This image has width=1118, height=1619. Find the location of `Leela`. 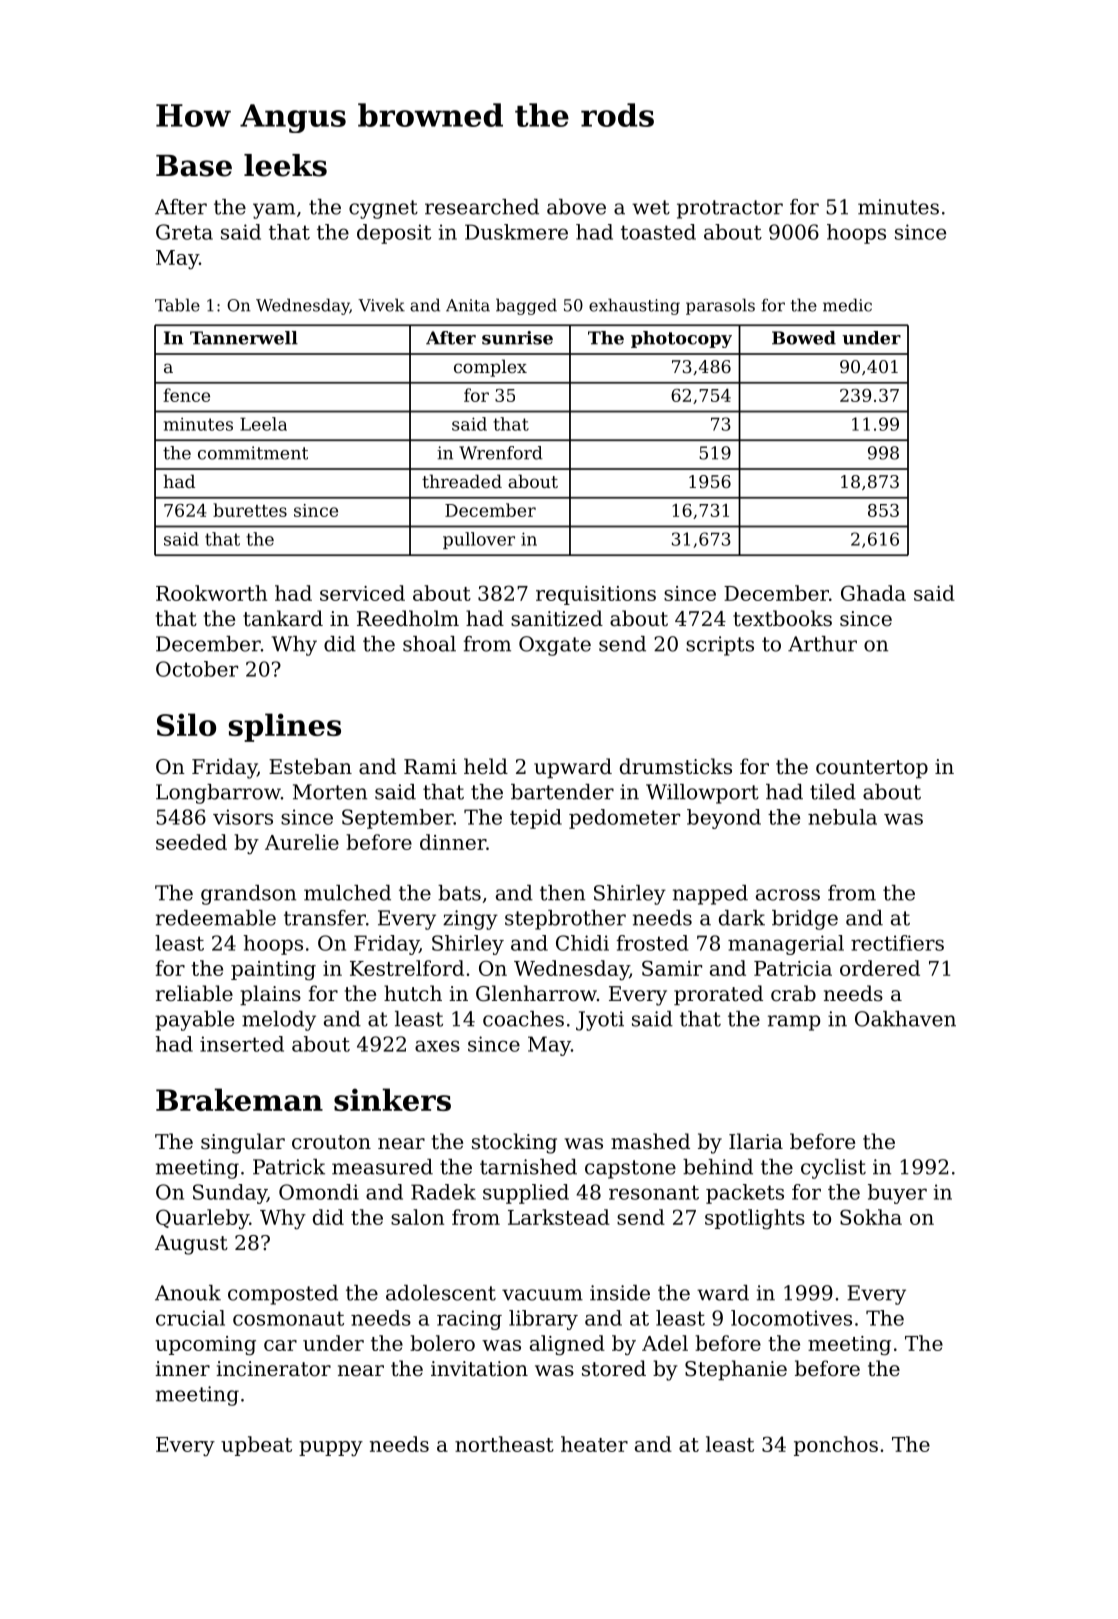

Leela is located at coordinates (263, 424).
